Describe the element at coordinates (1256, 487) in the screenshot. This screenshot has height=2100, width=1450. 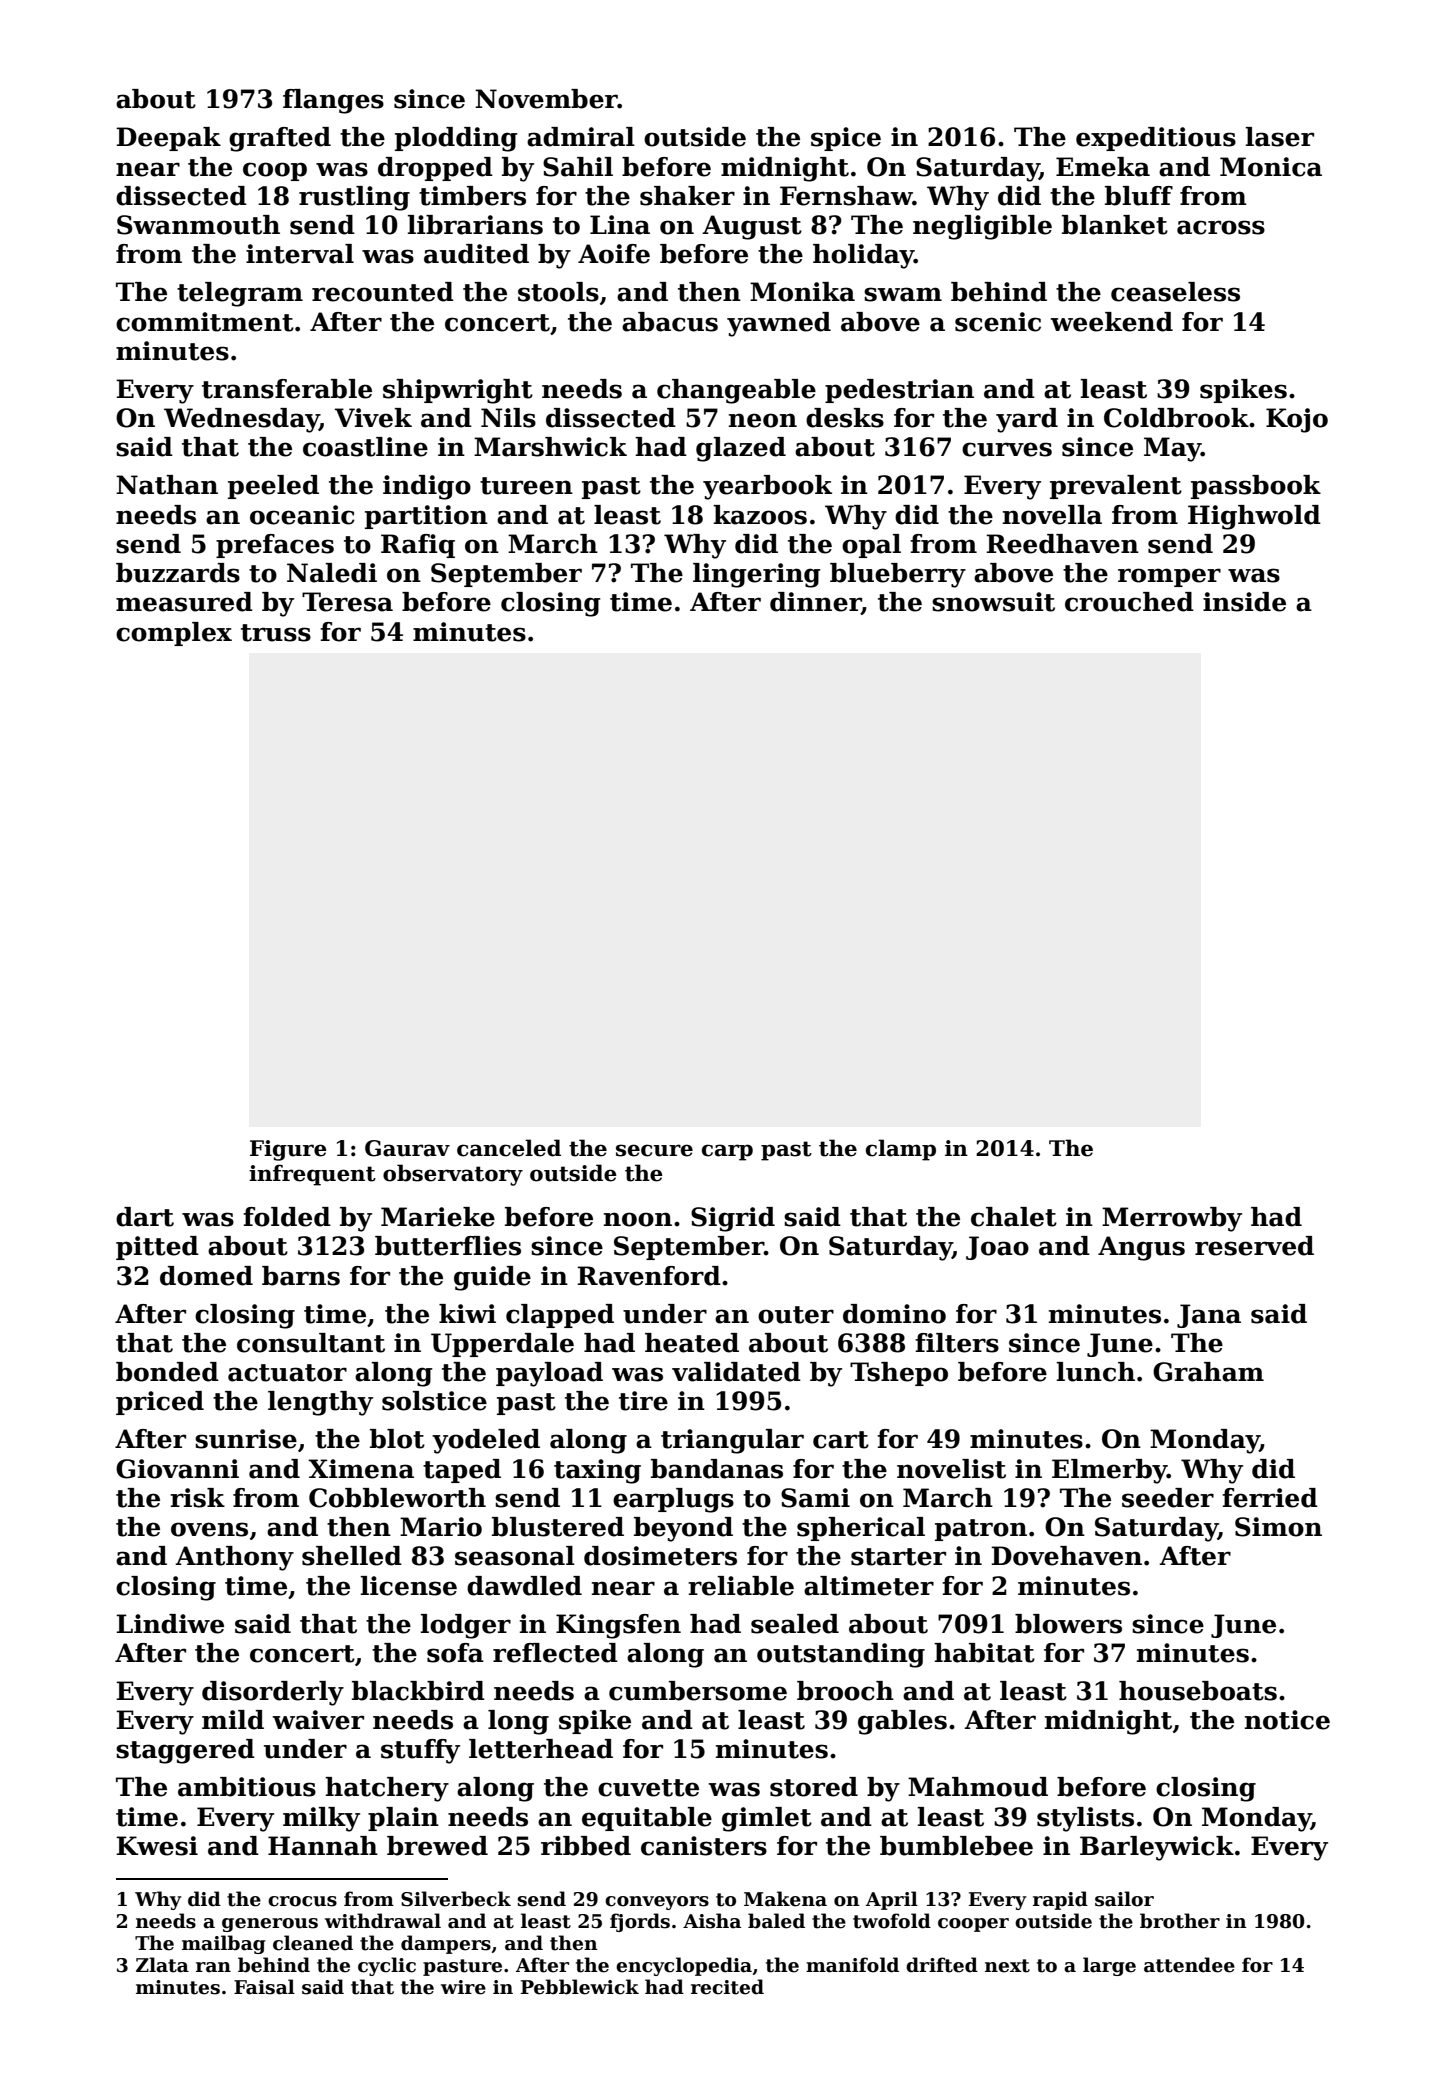
I see `passbook` at that location.
